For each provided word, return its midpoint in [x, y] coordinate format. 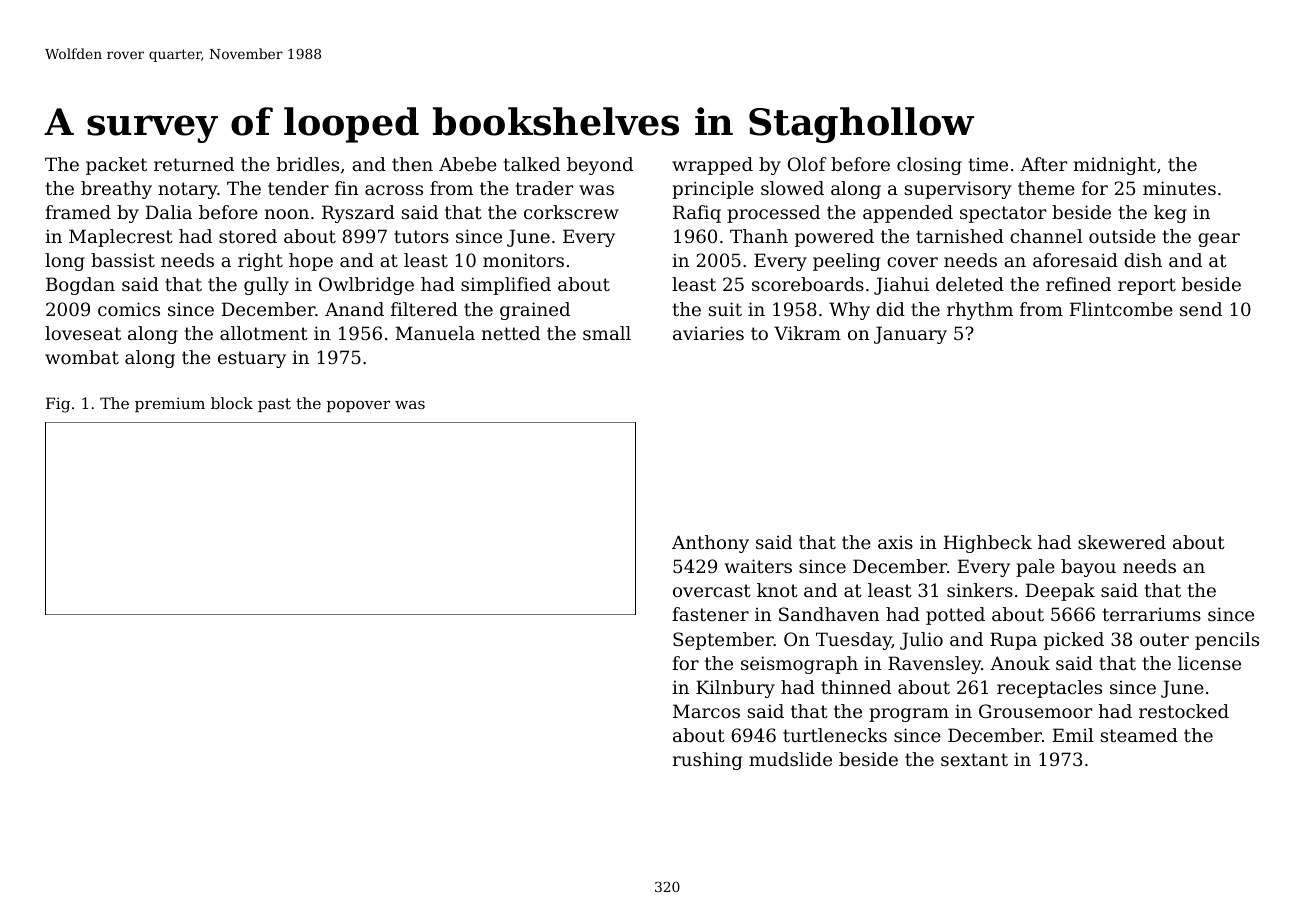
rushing [707, 761]
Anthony [710, 544]
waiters [758, 566]
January [910, 335]
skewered [1122, 542]
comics [129, 309]
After [1043, 164]
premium [170, 404]
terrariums [1152, 614]
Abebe [468, 164]
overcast [712, 590]
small [607, 333]
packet [116, 166]
